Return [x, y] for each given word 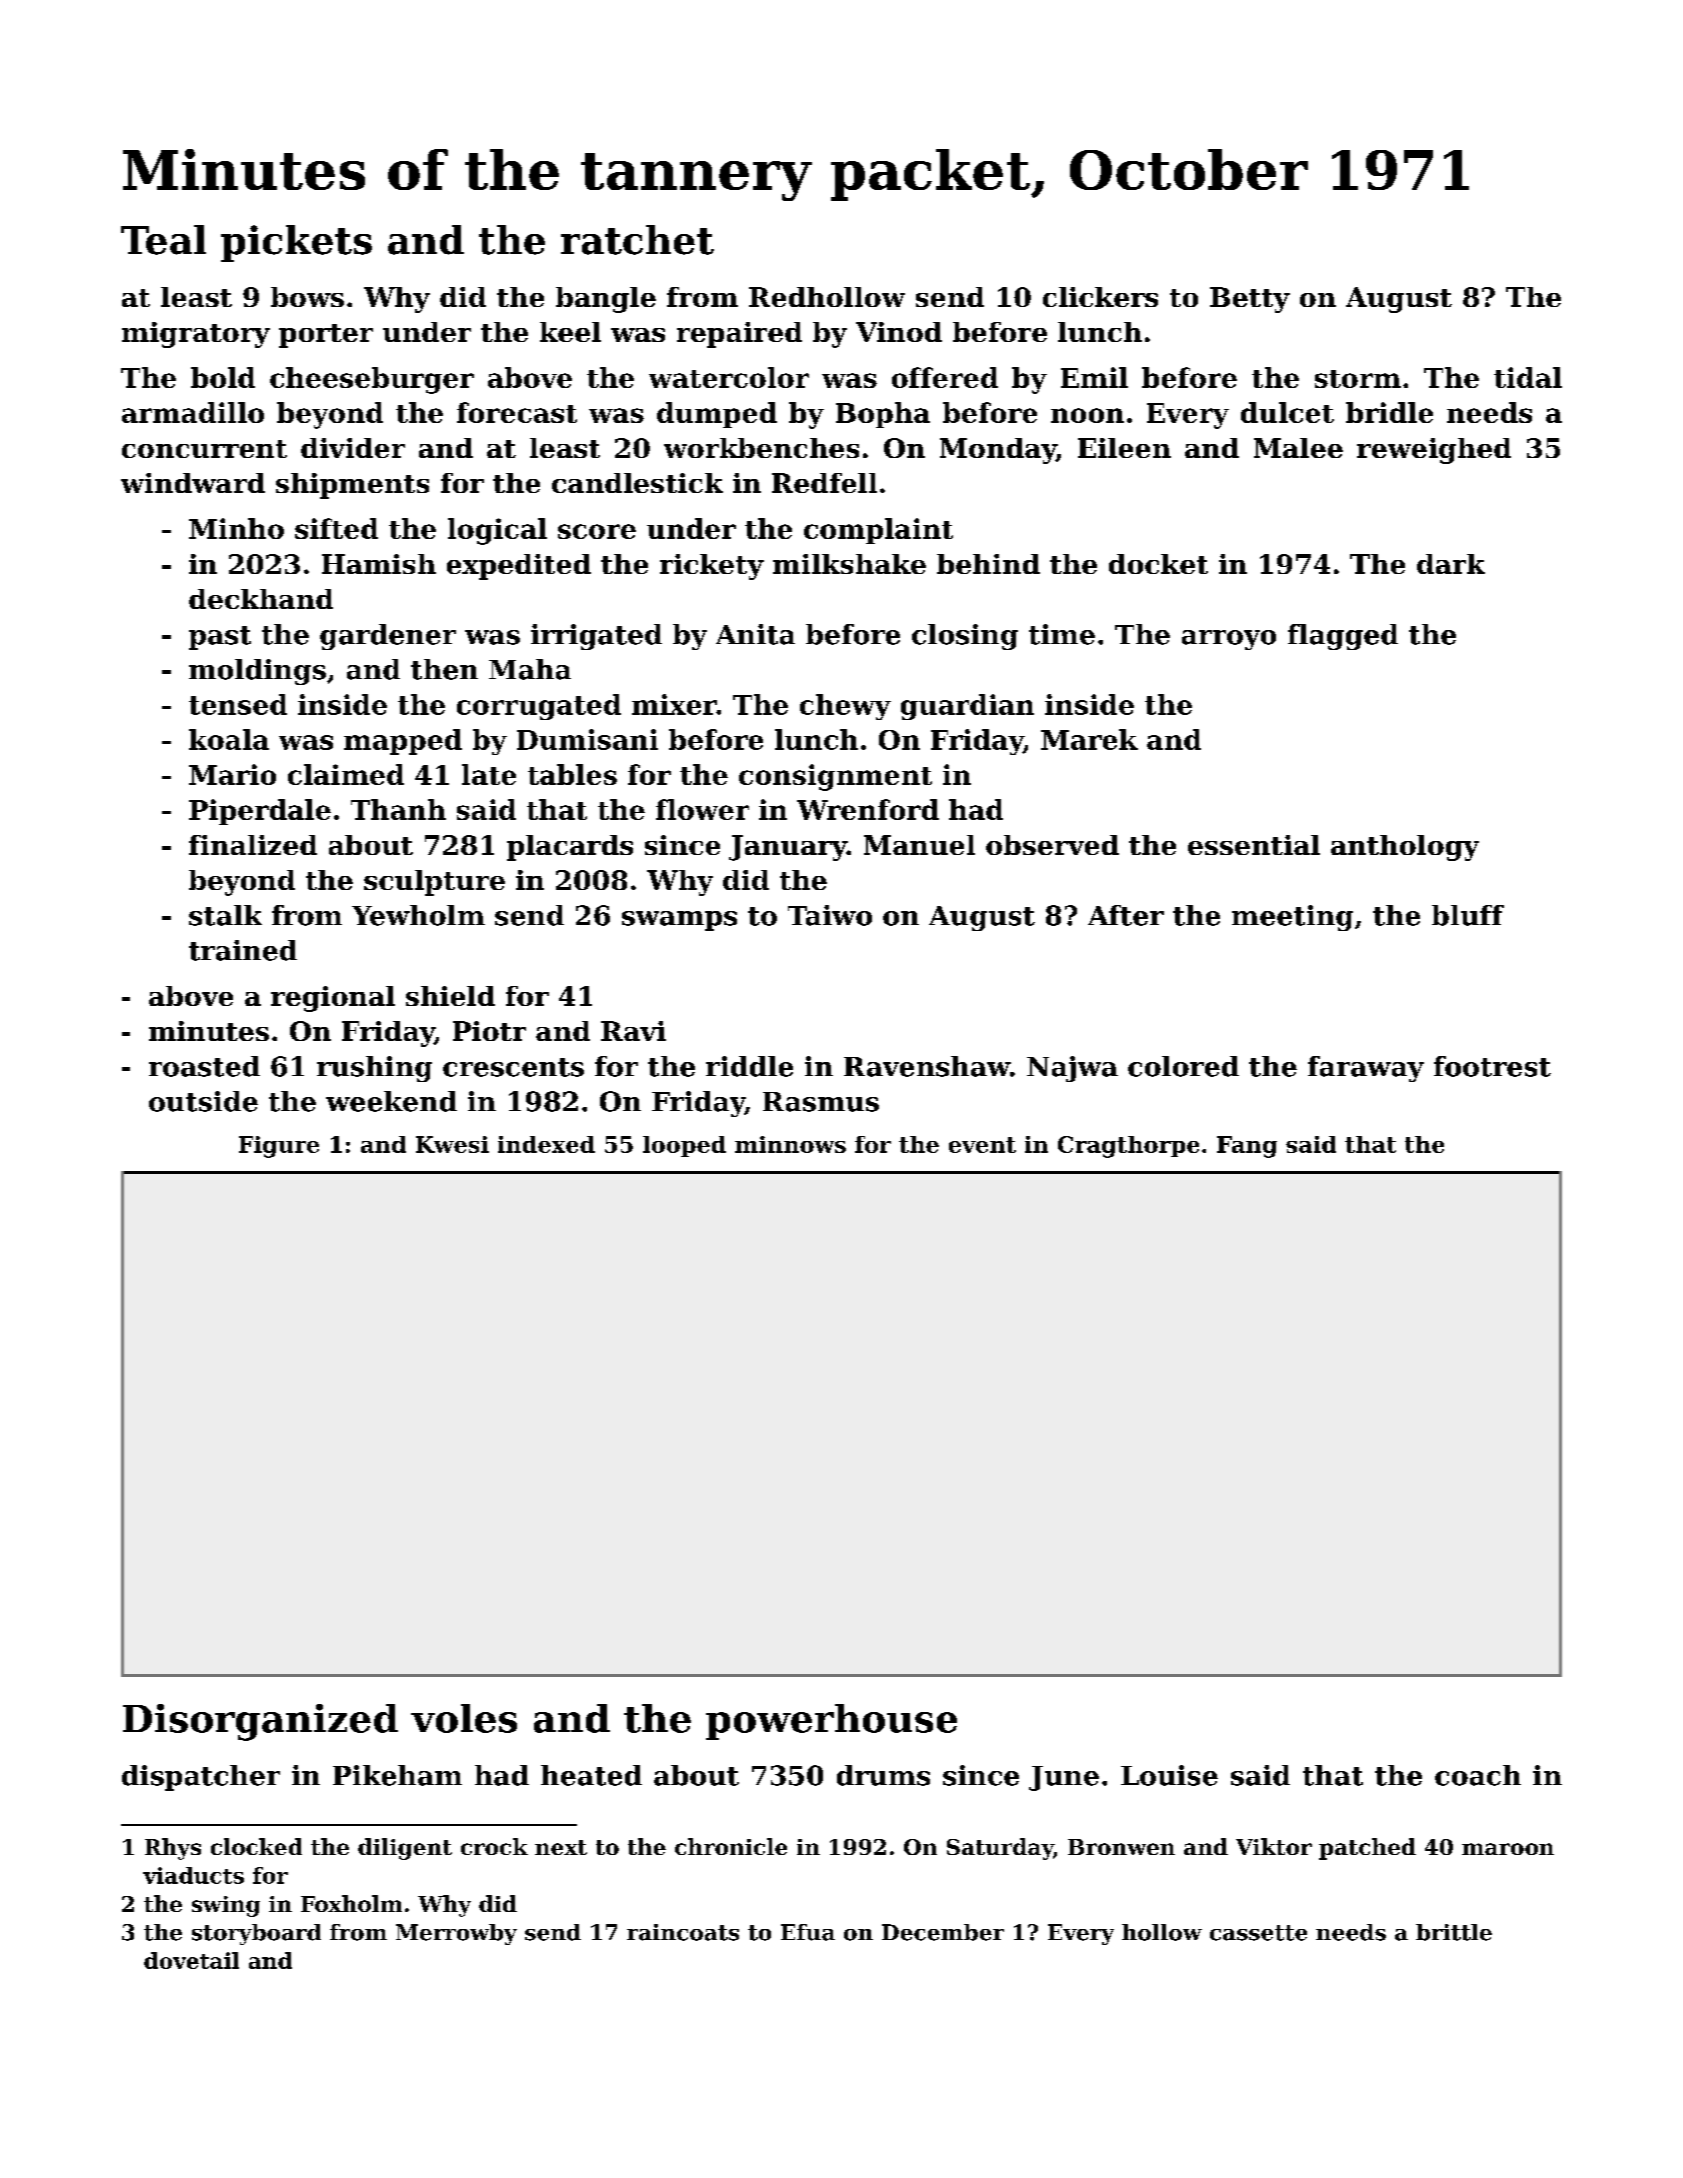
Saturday [1000, 1849]
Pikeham [397, 1775]
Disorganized [260, 1722]
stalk [225, 915]
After [1126, 915]
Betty [1250, 300]
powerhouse [831, 1722]
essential [1254, 845]
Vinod [899, 332]
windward [193, 483]
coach [1478, 1775]
